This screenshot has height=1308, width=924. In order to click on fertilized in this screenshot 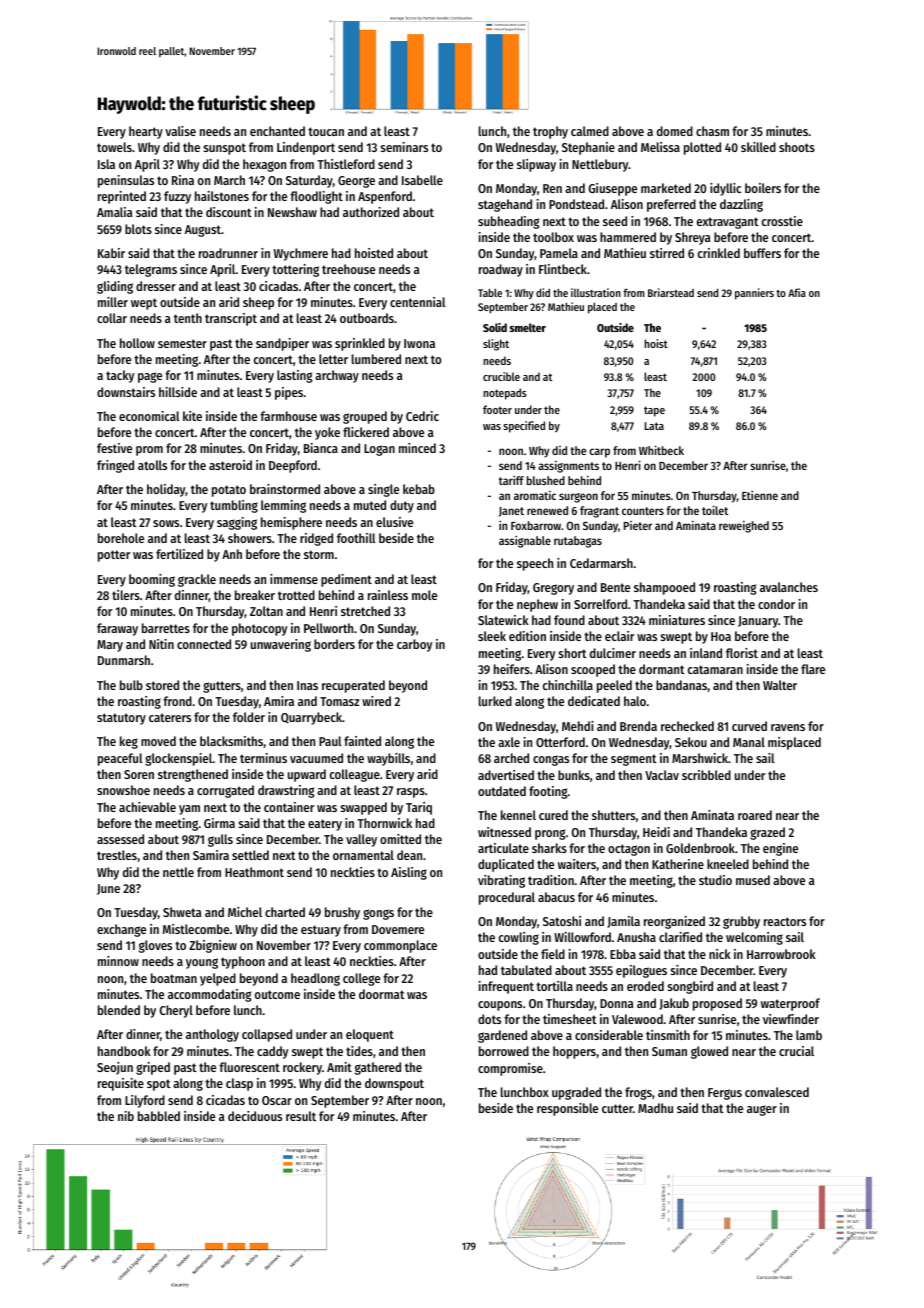, I will do `click(179, 554)`.
